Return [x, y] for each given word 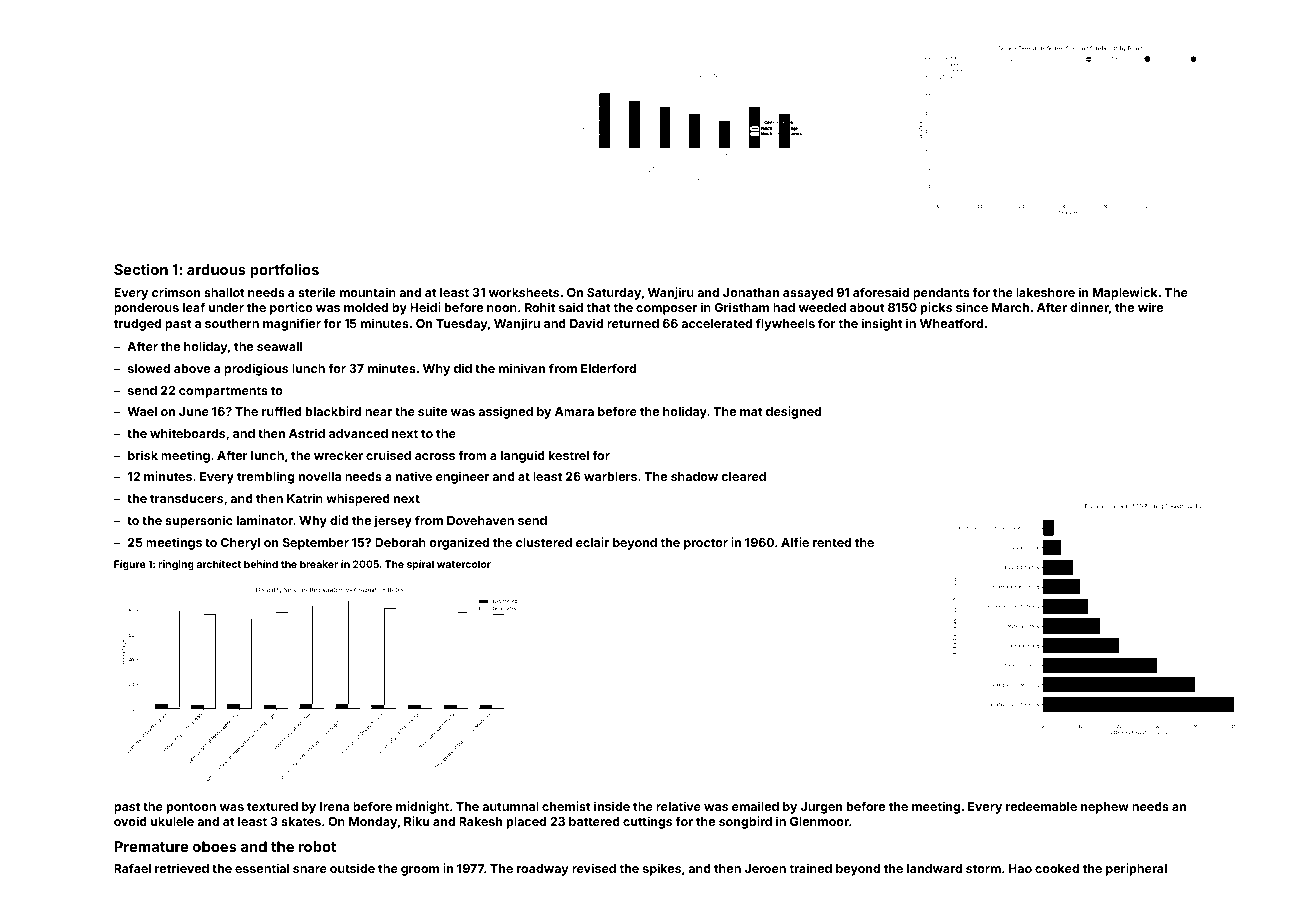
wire [1150, 307]
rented [832, 542]
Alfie [795, 542]
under [226, 307]
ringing [176, 565]
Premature [151, 846]
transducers [186, 498]
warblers [610, 476]
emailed [755, 806]
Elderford [608, 368]
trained [810, 868]
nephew [1105, 808]
